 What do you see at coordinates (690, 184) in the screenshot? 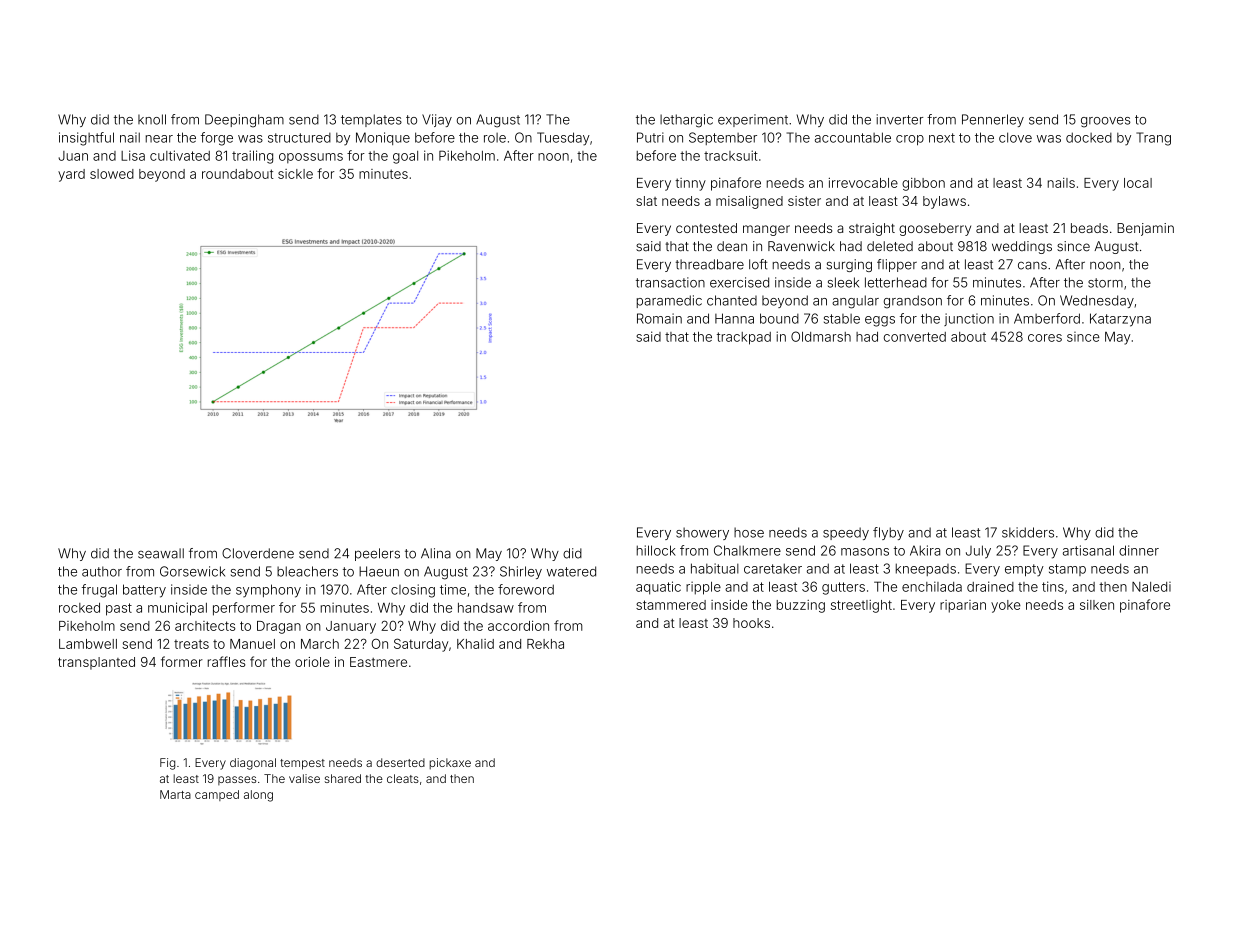
I see `tinny` at bounding box center [690, 184].
